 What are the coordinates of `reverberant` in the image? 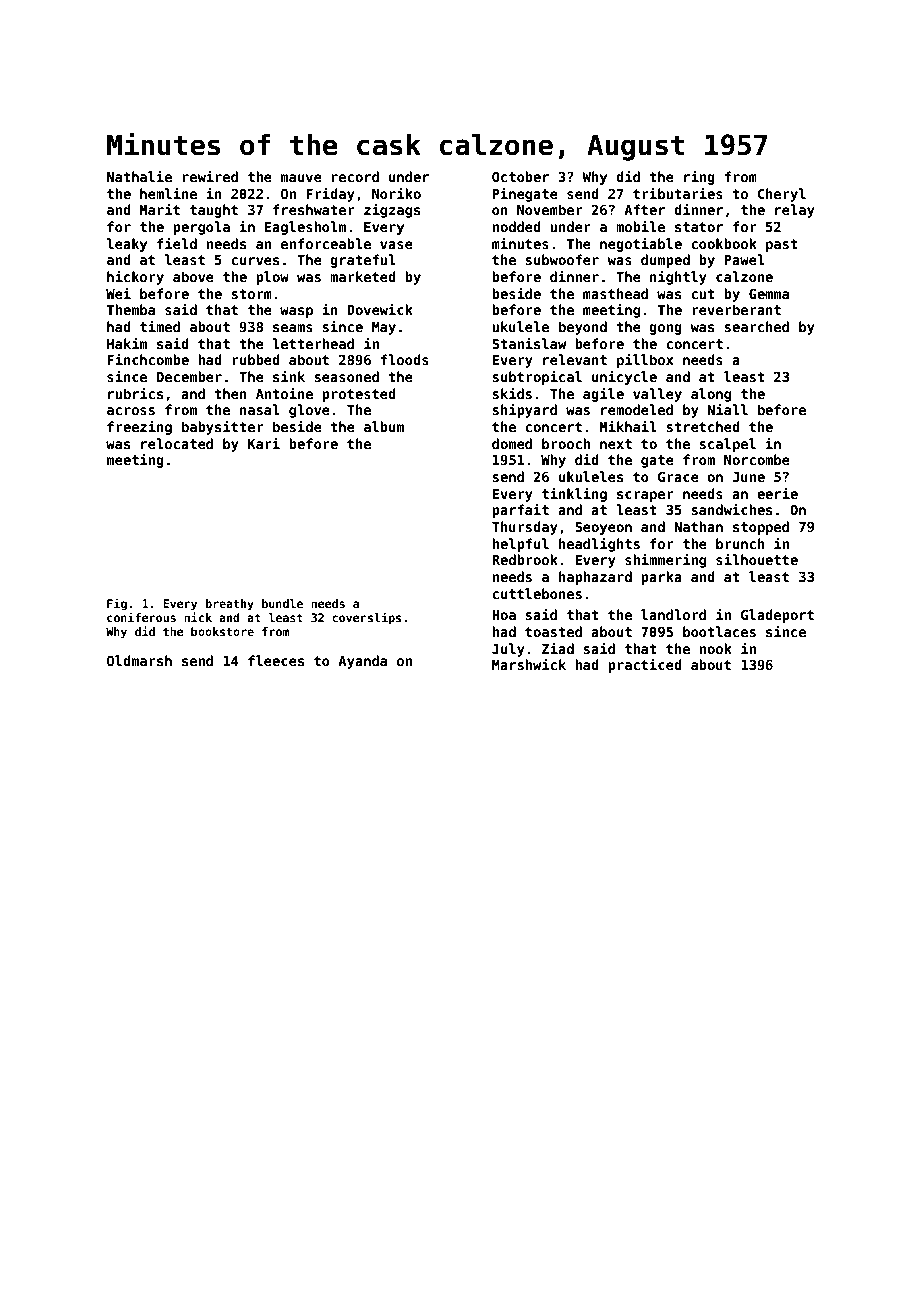 It's located at (736, 309).
